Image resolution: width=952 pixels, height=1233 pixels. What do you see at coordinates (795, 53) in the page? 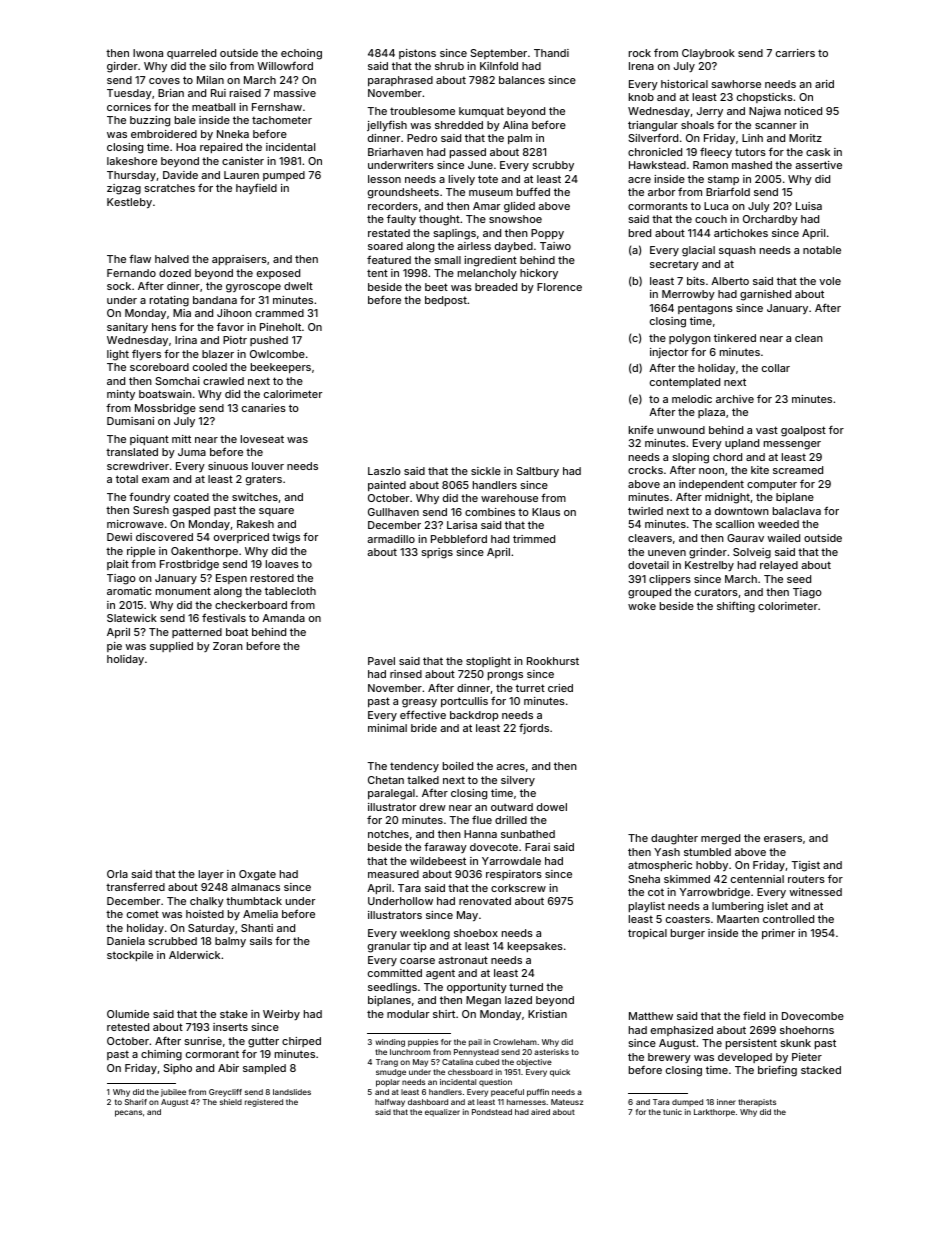
I see `carriers` at bounding box center [795, 53].
